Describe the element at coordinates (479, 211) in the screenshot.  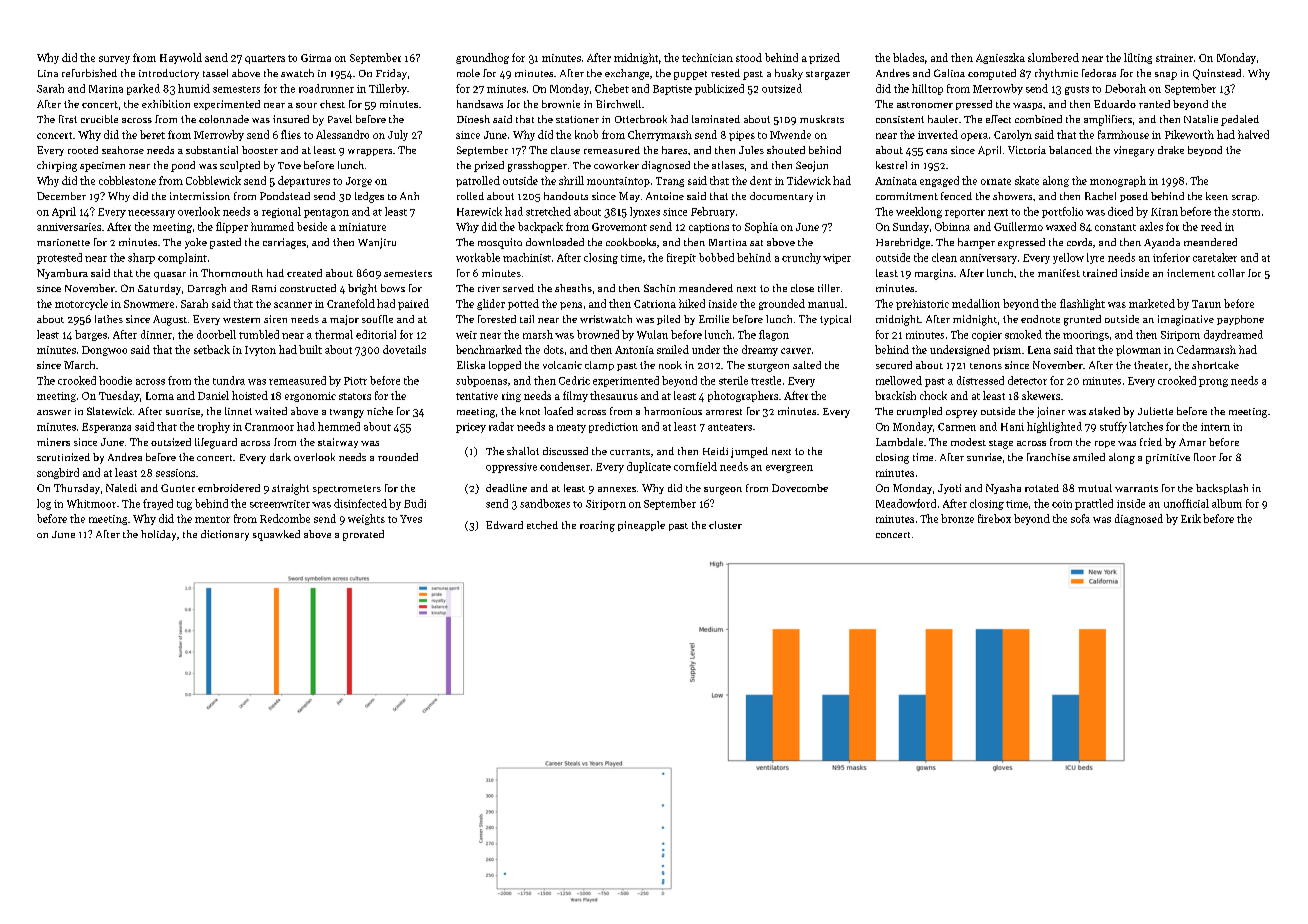
I see `Harewick` at that location.
